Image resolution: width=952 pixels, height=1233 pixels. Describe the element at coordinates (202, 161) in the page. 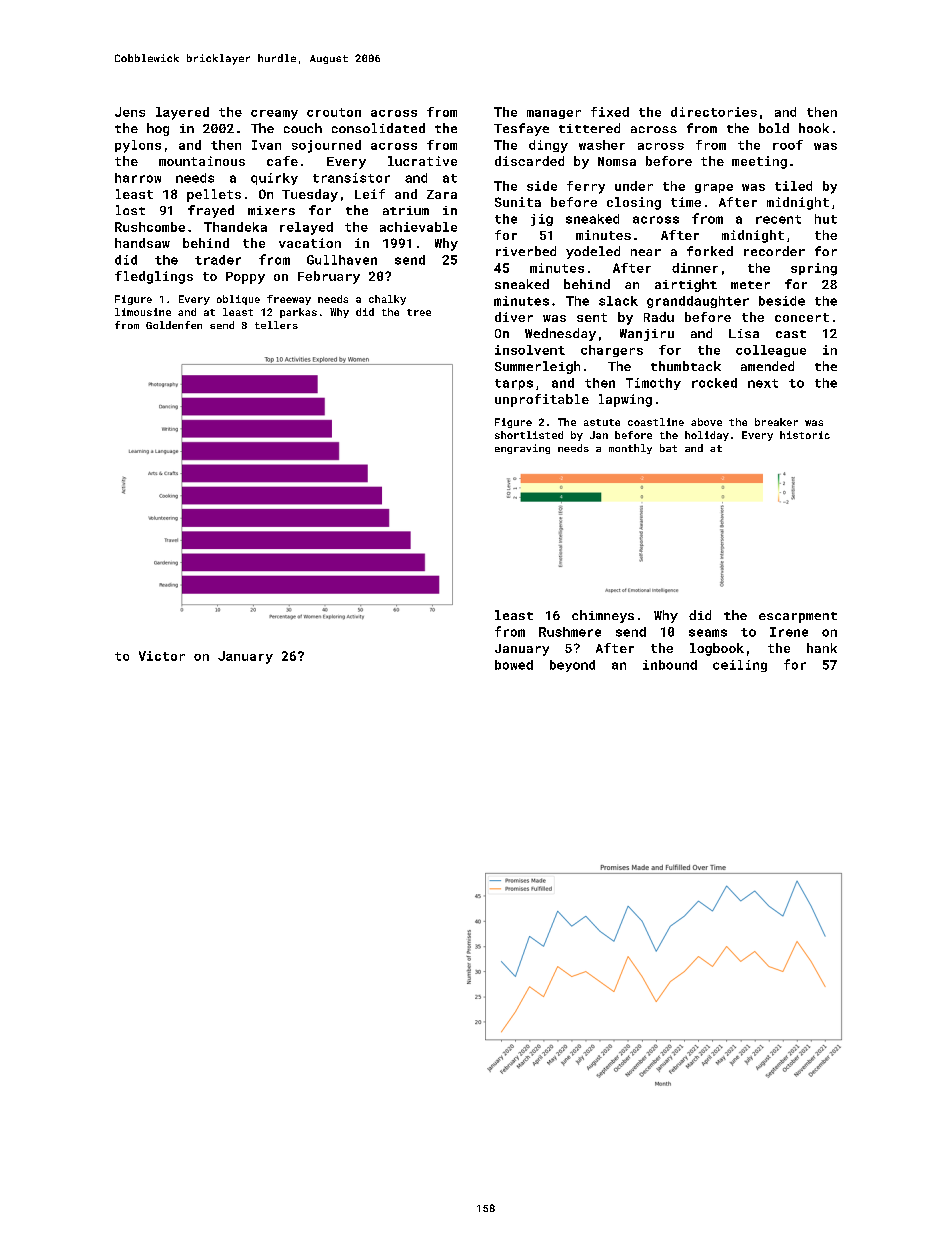

I see `mountainous` at that location.
